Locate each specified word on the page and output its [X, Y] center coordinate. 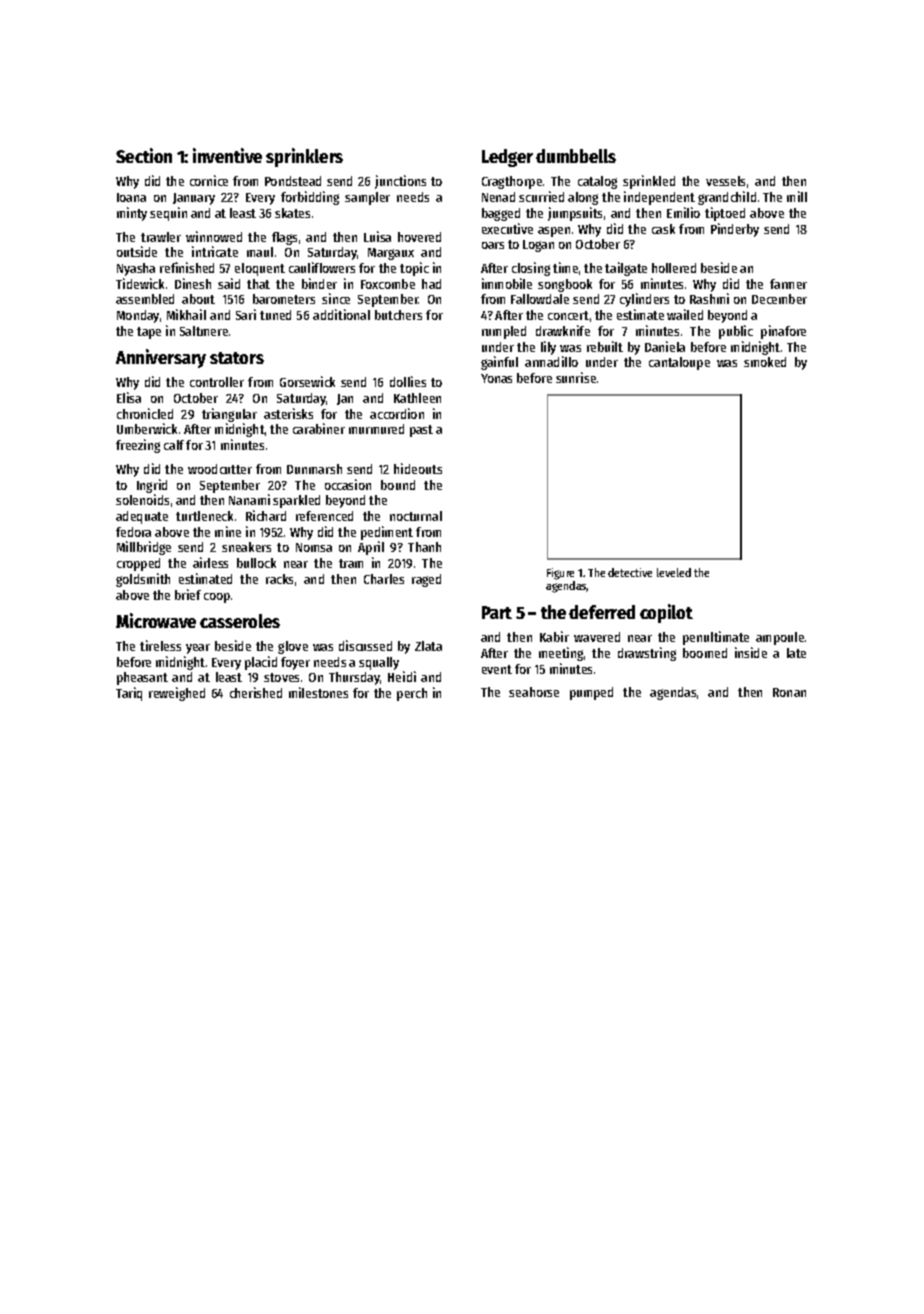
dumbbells [576, 156]
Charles [384, 579]
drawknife [563, 330]
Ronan [789, 692]
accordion [397, 413]
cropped [138, 564]
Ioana [131, 197]
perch [412, 694]
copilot [666, 613]
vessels [725, 181]
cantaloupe [679, 363]
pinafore [783, 332]
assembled [145, 299]
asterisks [288, 413]
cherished [256, 692]
